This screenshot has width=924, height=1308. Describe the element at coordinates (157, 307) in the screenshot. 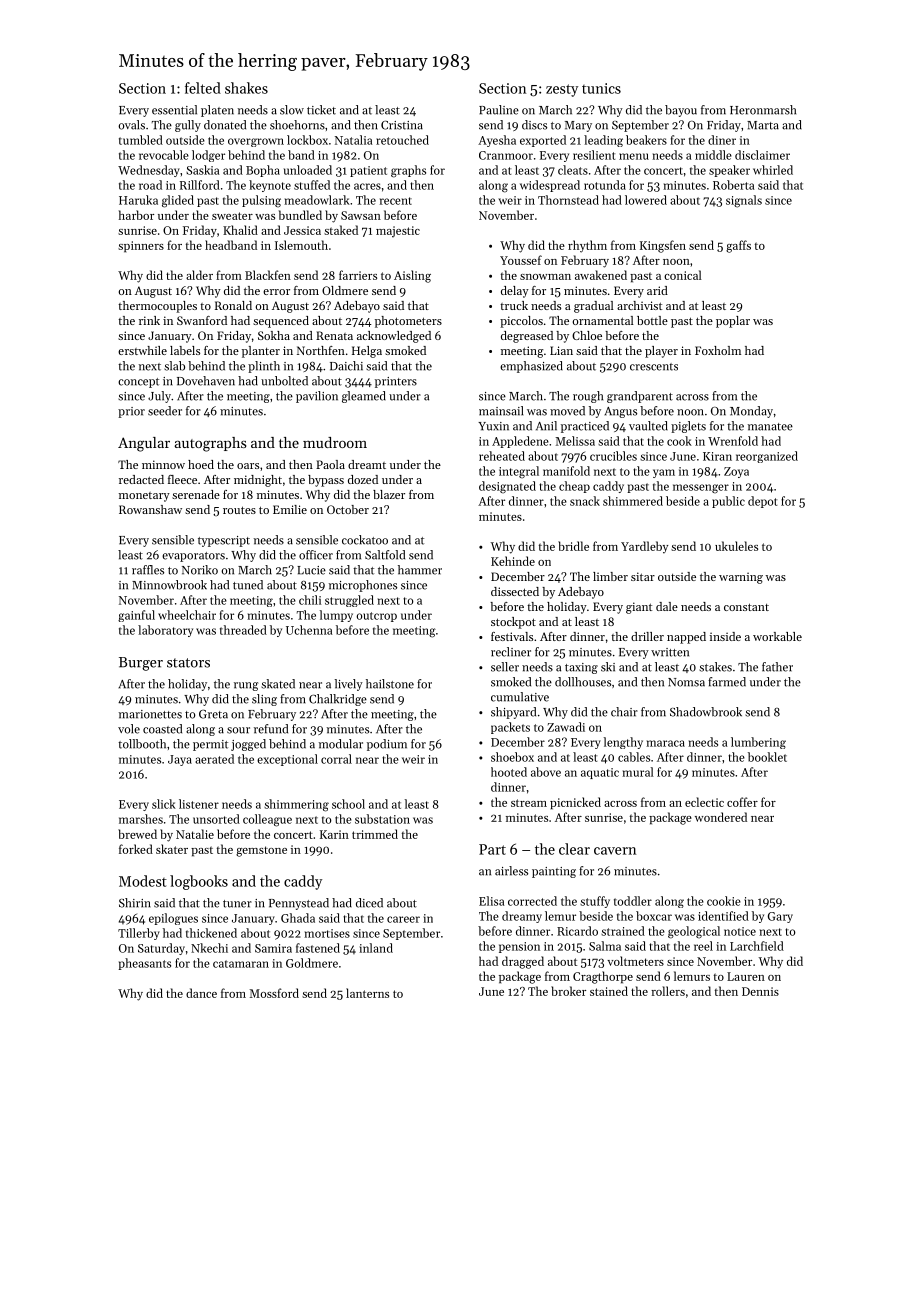

I see `thermocouples` at that location.
